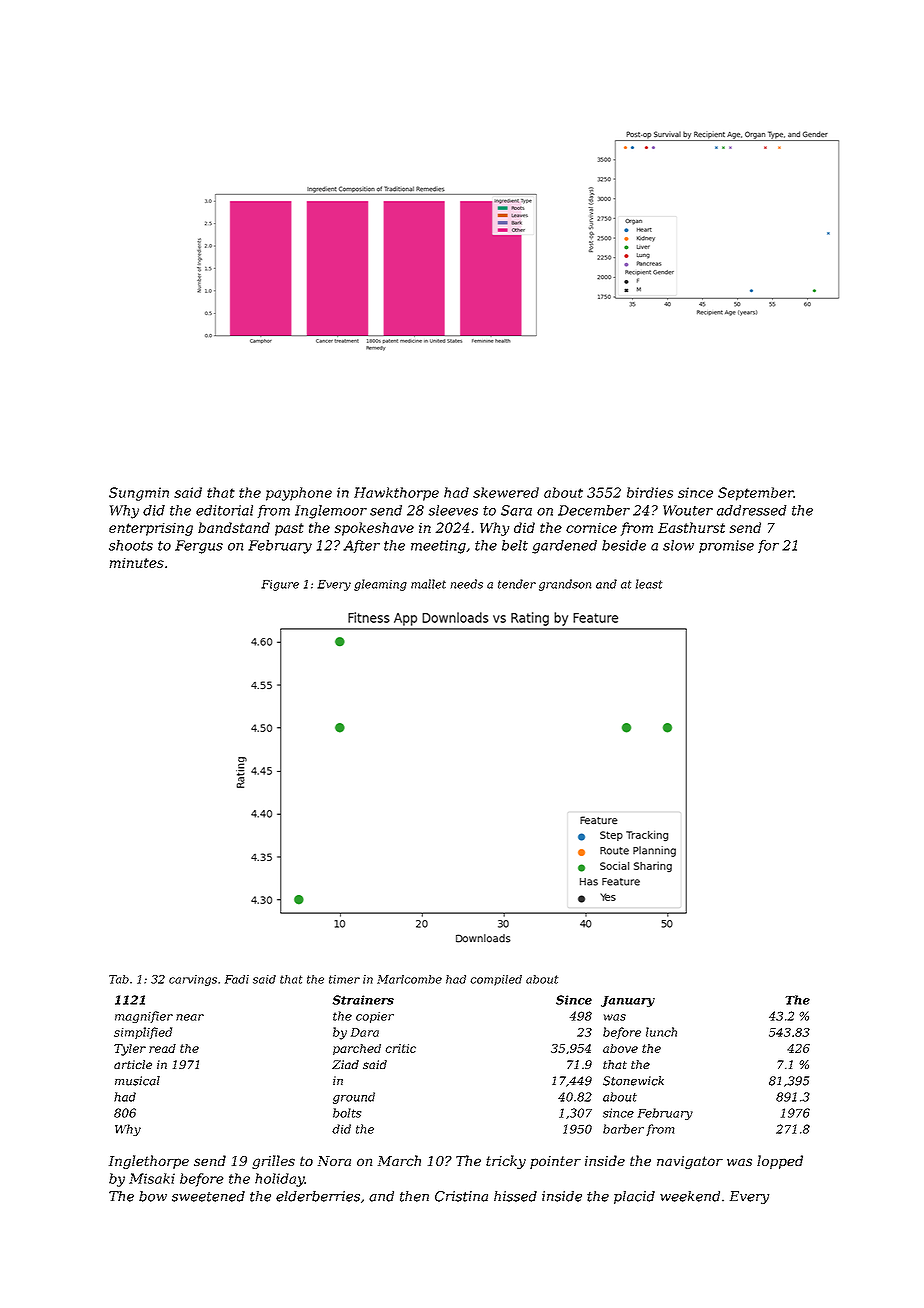 This document has width=924, height=1308. What do you see at coordinates (780, 1162) in the document?
I see `lopped` at bounding box center [780, 1162].
